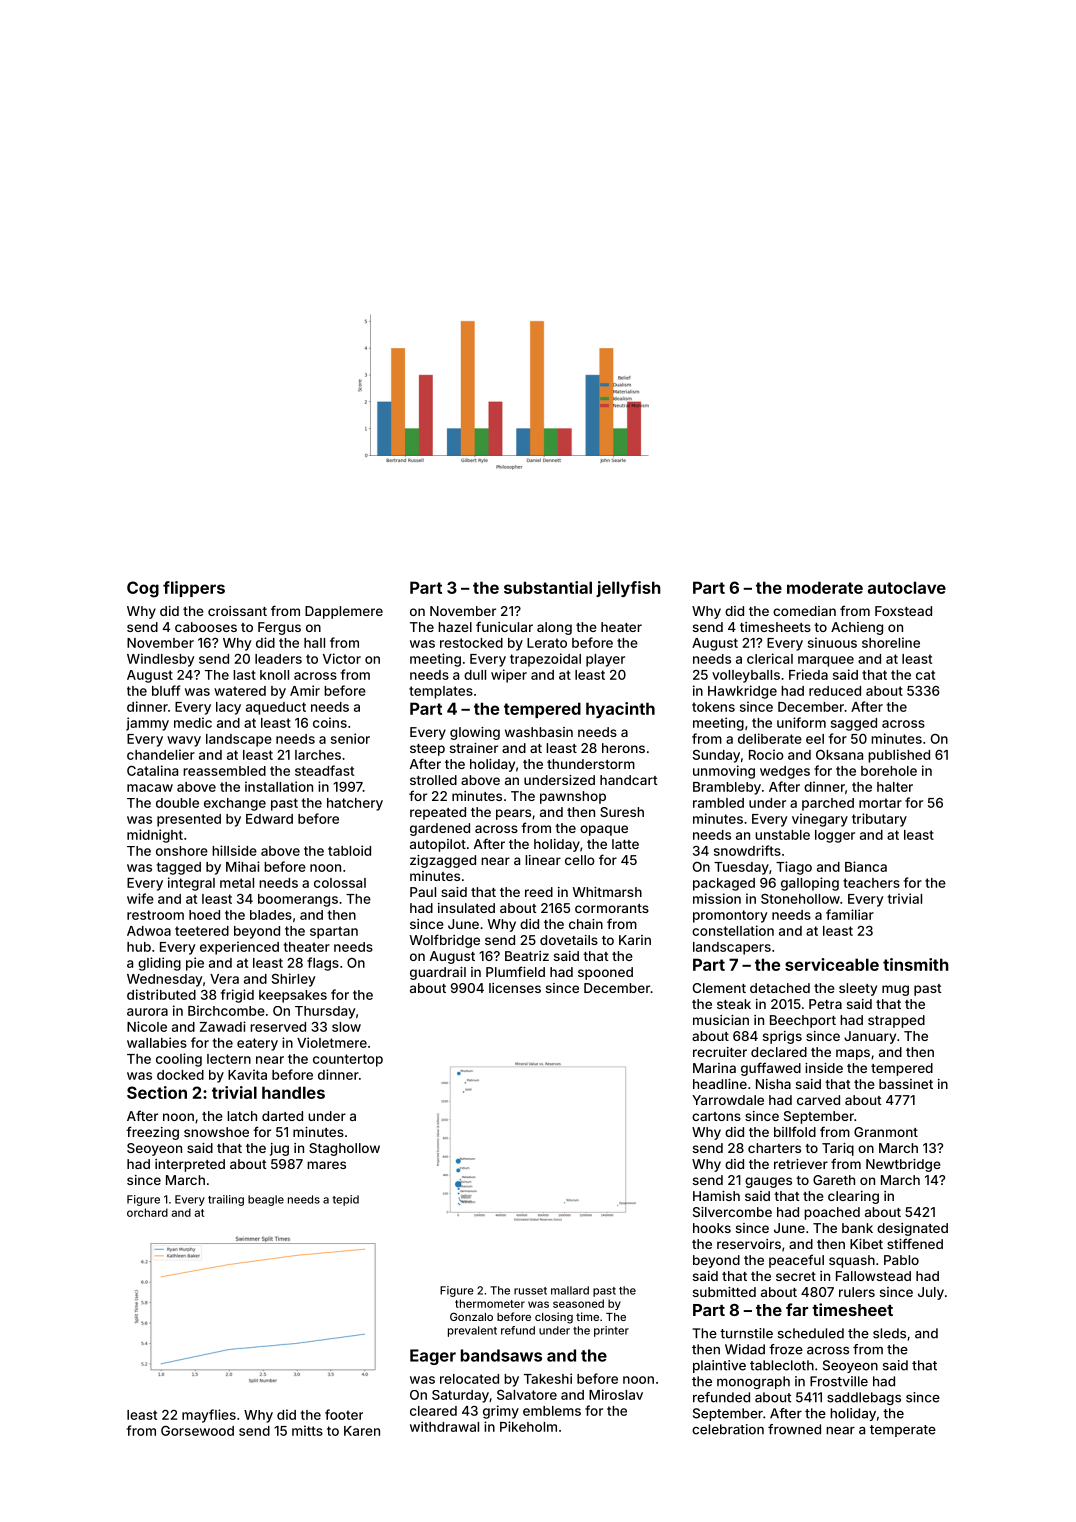 Image resolution: width=1076 pixels, height=1522 pixels. What do you see at coordinates (850, 914) in the page?
I see `familiar` at bounding box center [850, 914].
